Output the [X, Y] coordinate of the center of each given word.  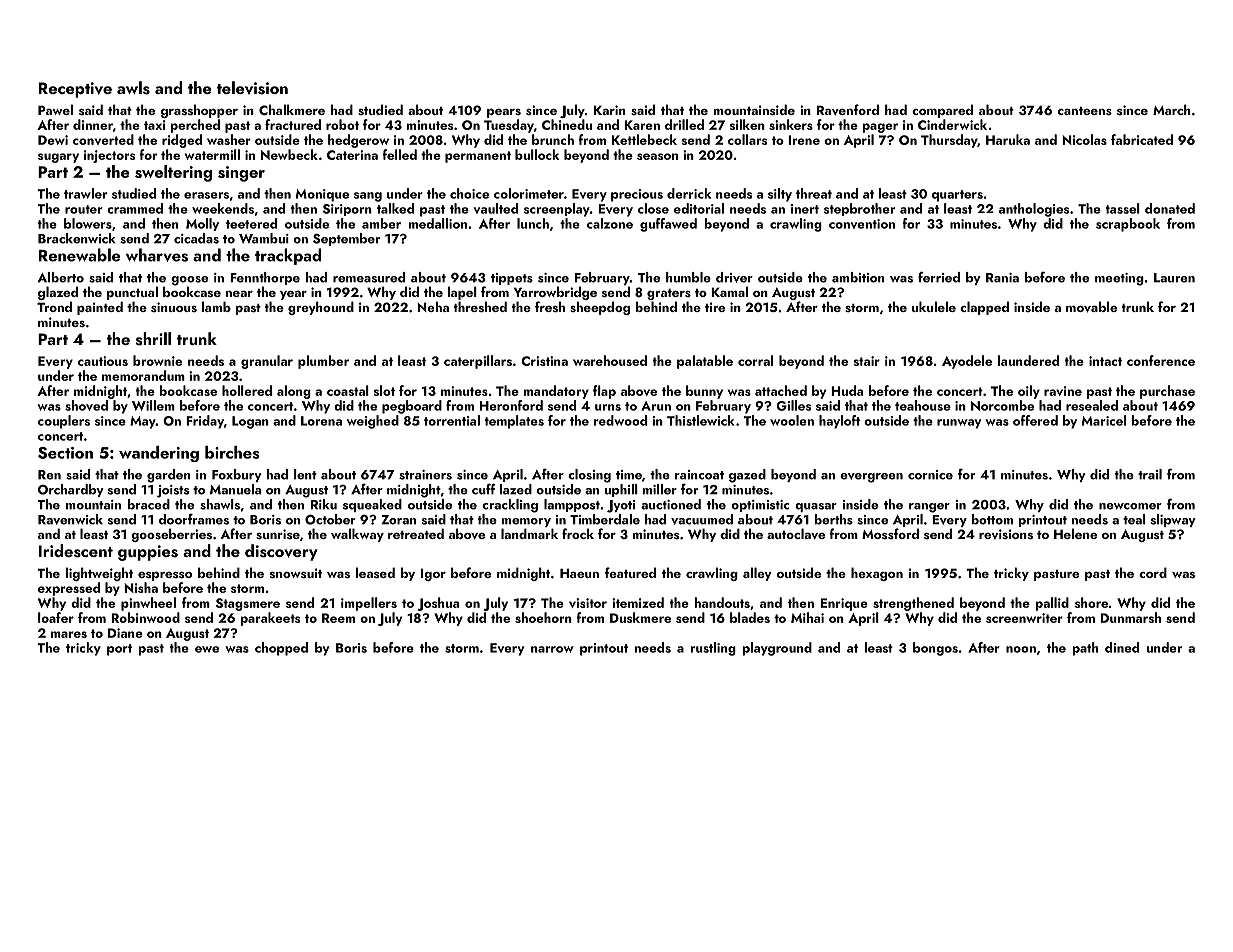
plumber [323, 362]
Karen [642, 125]
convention [862, 224]
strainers [425, 475]
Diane [125, 633]
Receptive [75, 90]
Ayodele [967, 362]
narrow [552, 649]
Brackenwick [76, 238]
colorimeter [529, 193]
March [1171, 109]
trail [1150, 474]
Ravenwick [70, 519]
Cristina [544, 361]
